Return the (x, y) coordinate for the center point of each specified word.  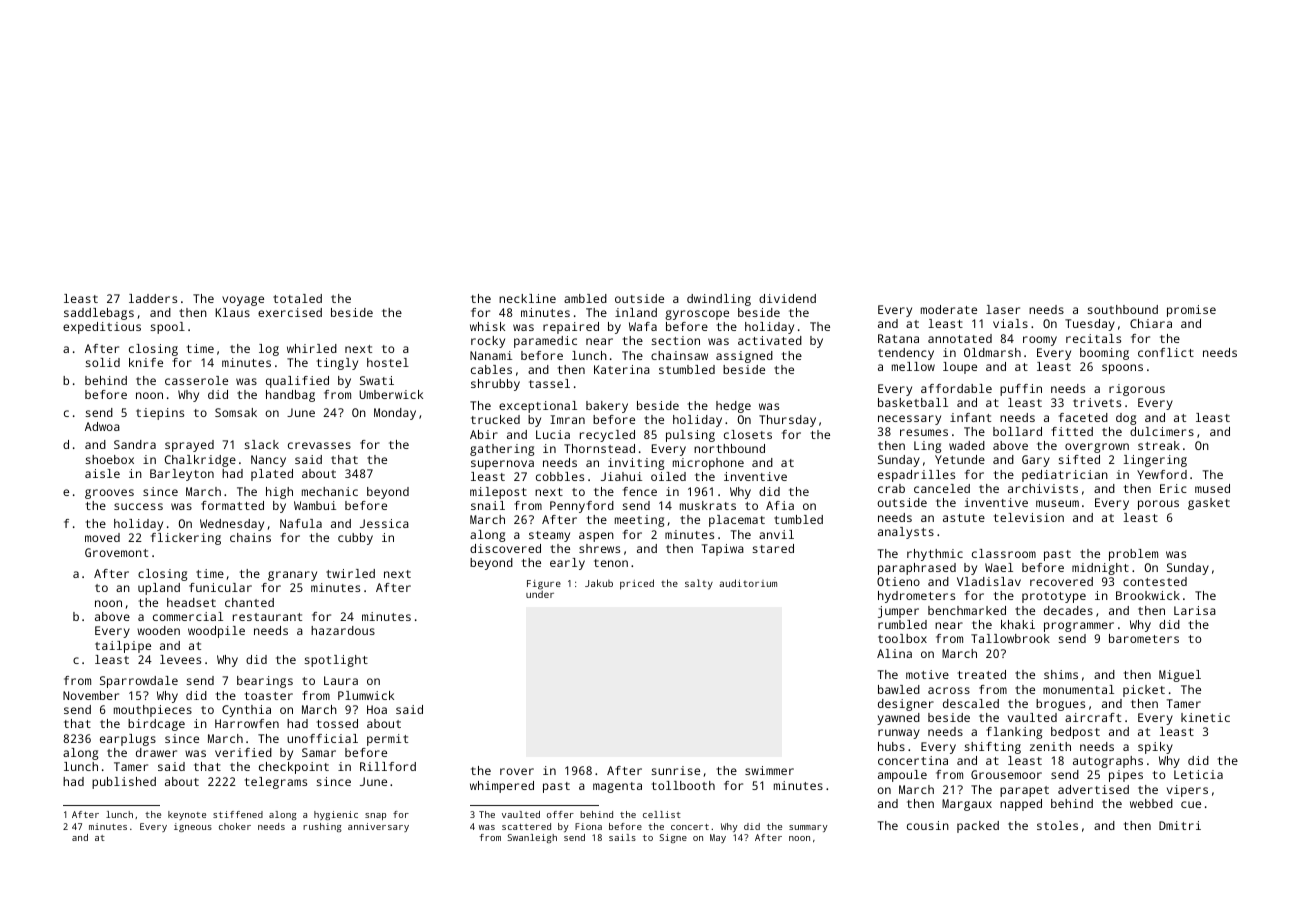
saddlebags (99, 314)
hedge (733, 407)
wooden (158, 630)
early (567, 564)
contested (1155, 581)
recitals (1093, 338)
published (124, 783)
